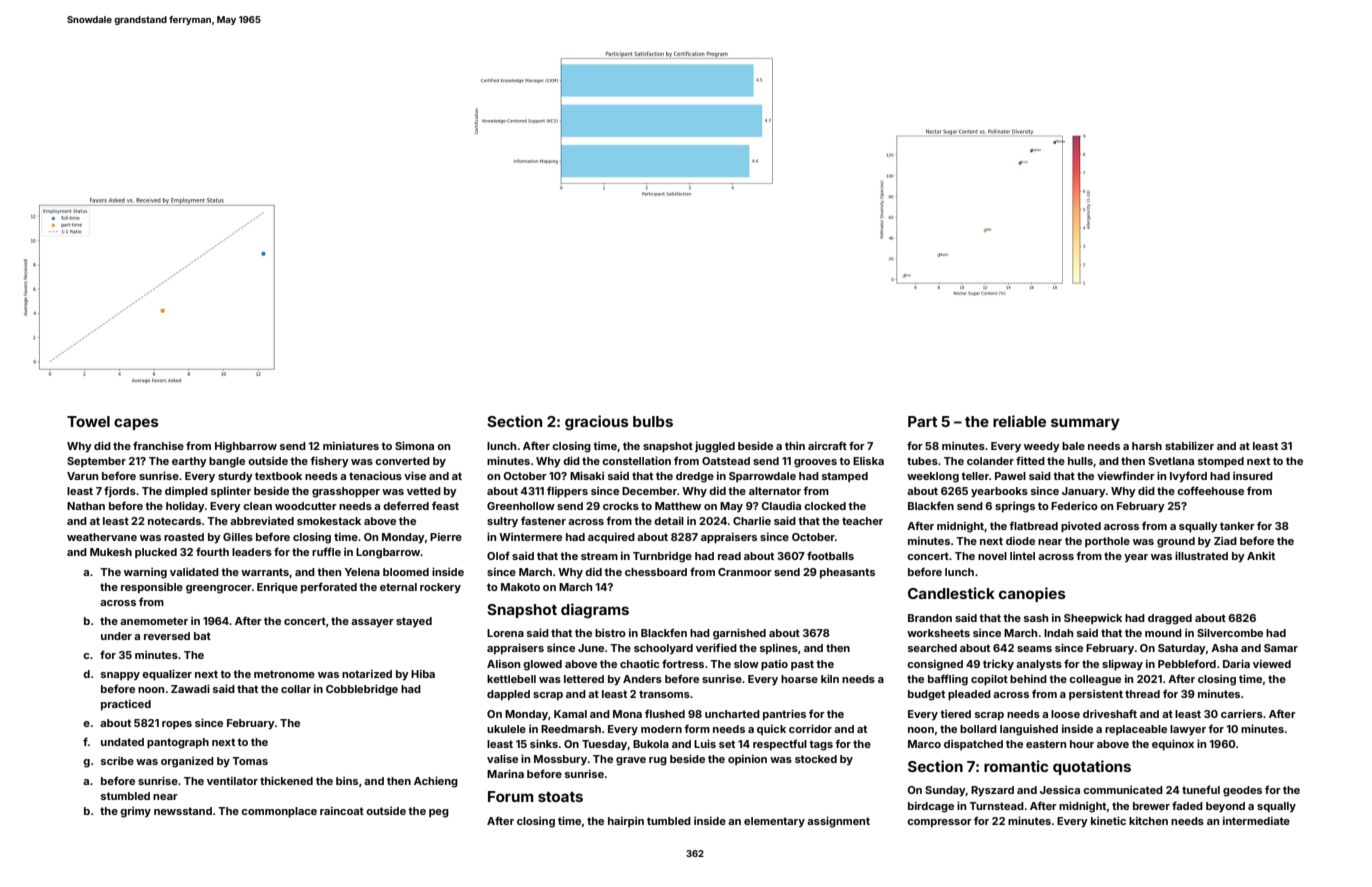  I want to click on vise, so click(415, 475).
